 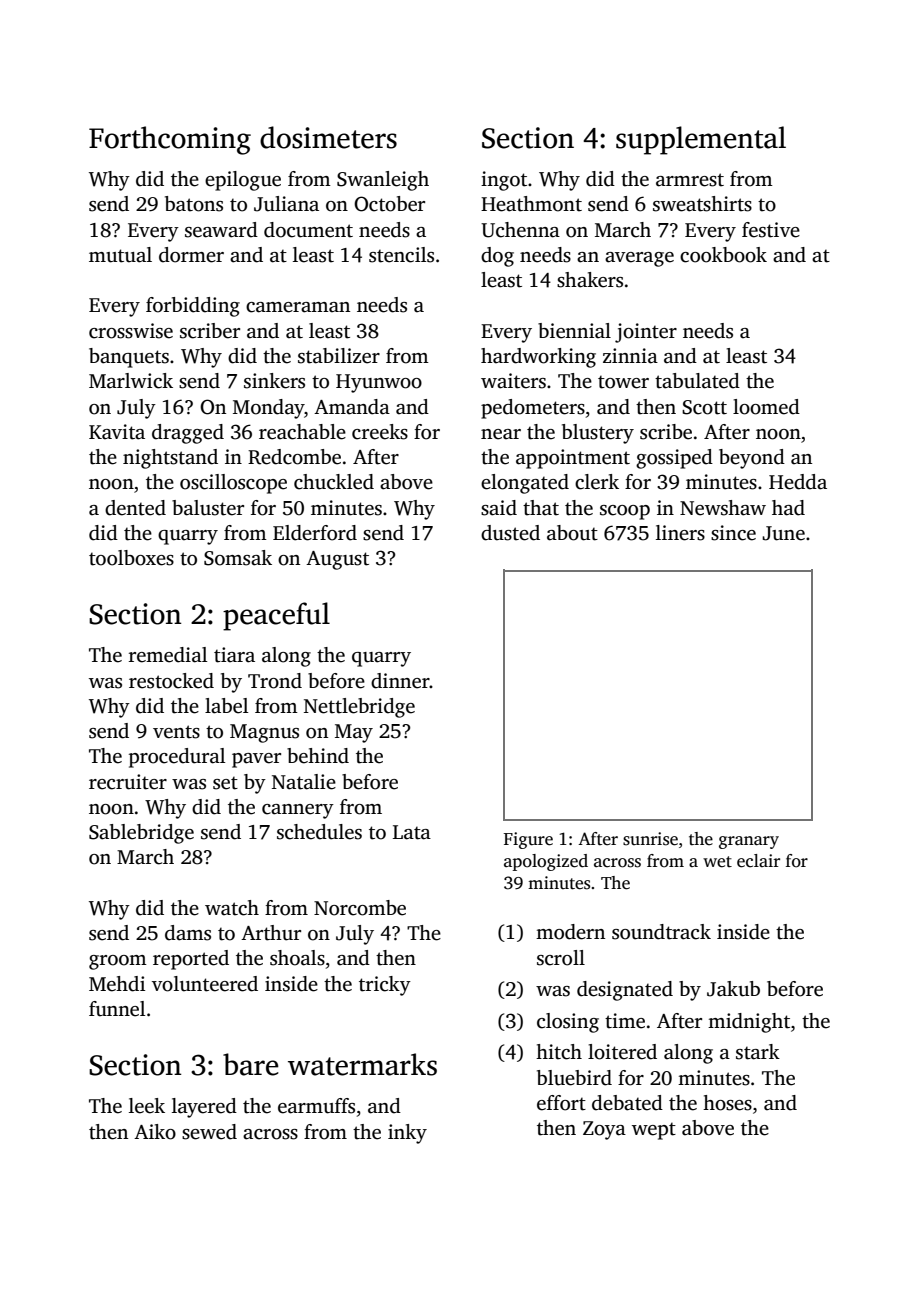 I want to click on Swanleigh, so click(x=383, y=181).
